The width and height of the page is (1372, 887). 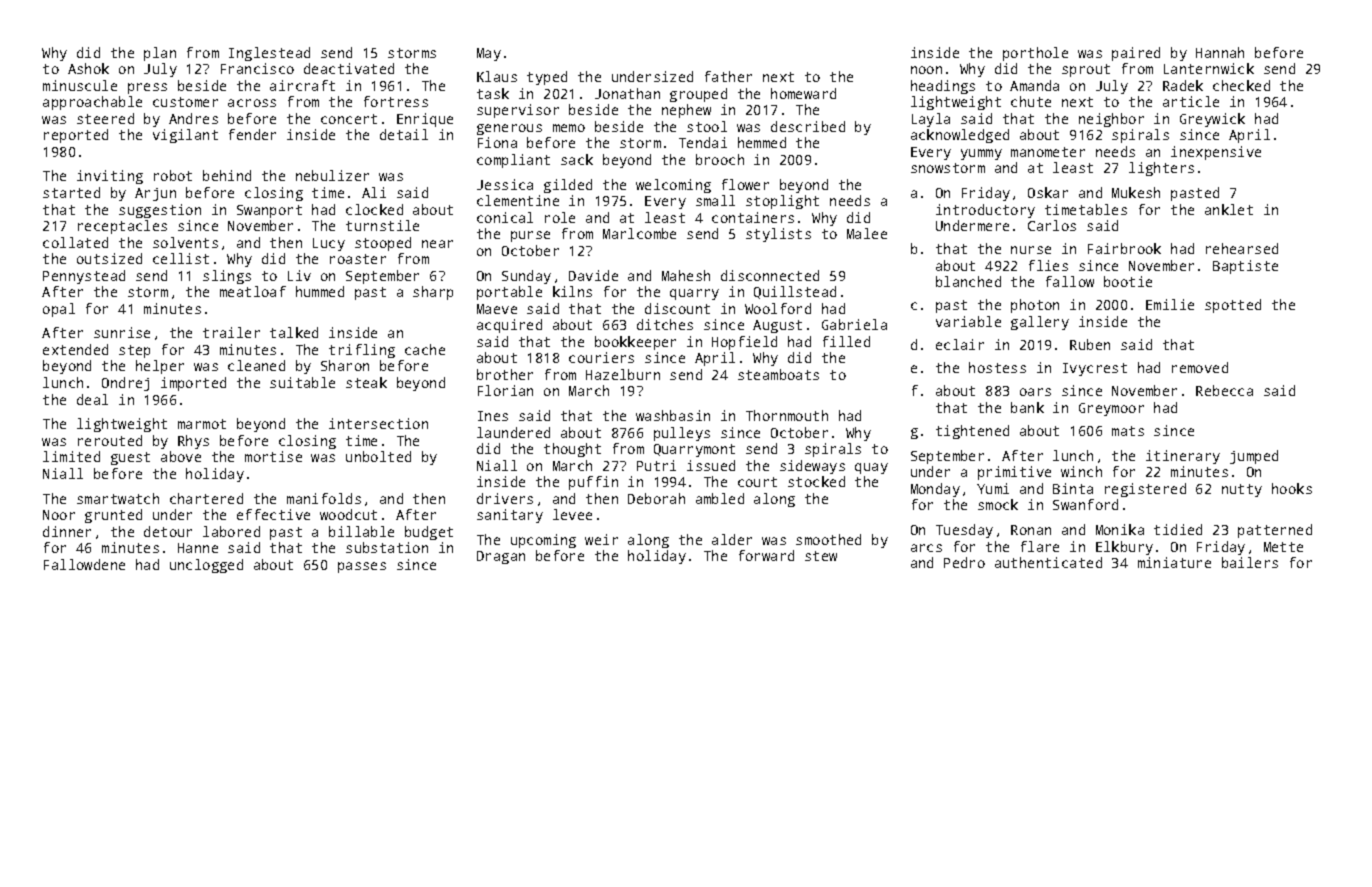 What do you see at coordinates (964, 562) in the page?
I see `Pedro` at bounding box center [964, 562].
